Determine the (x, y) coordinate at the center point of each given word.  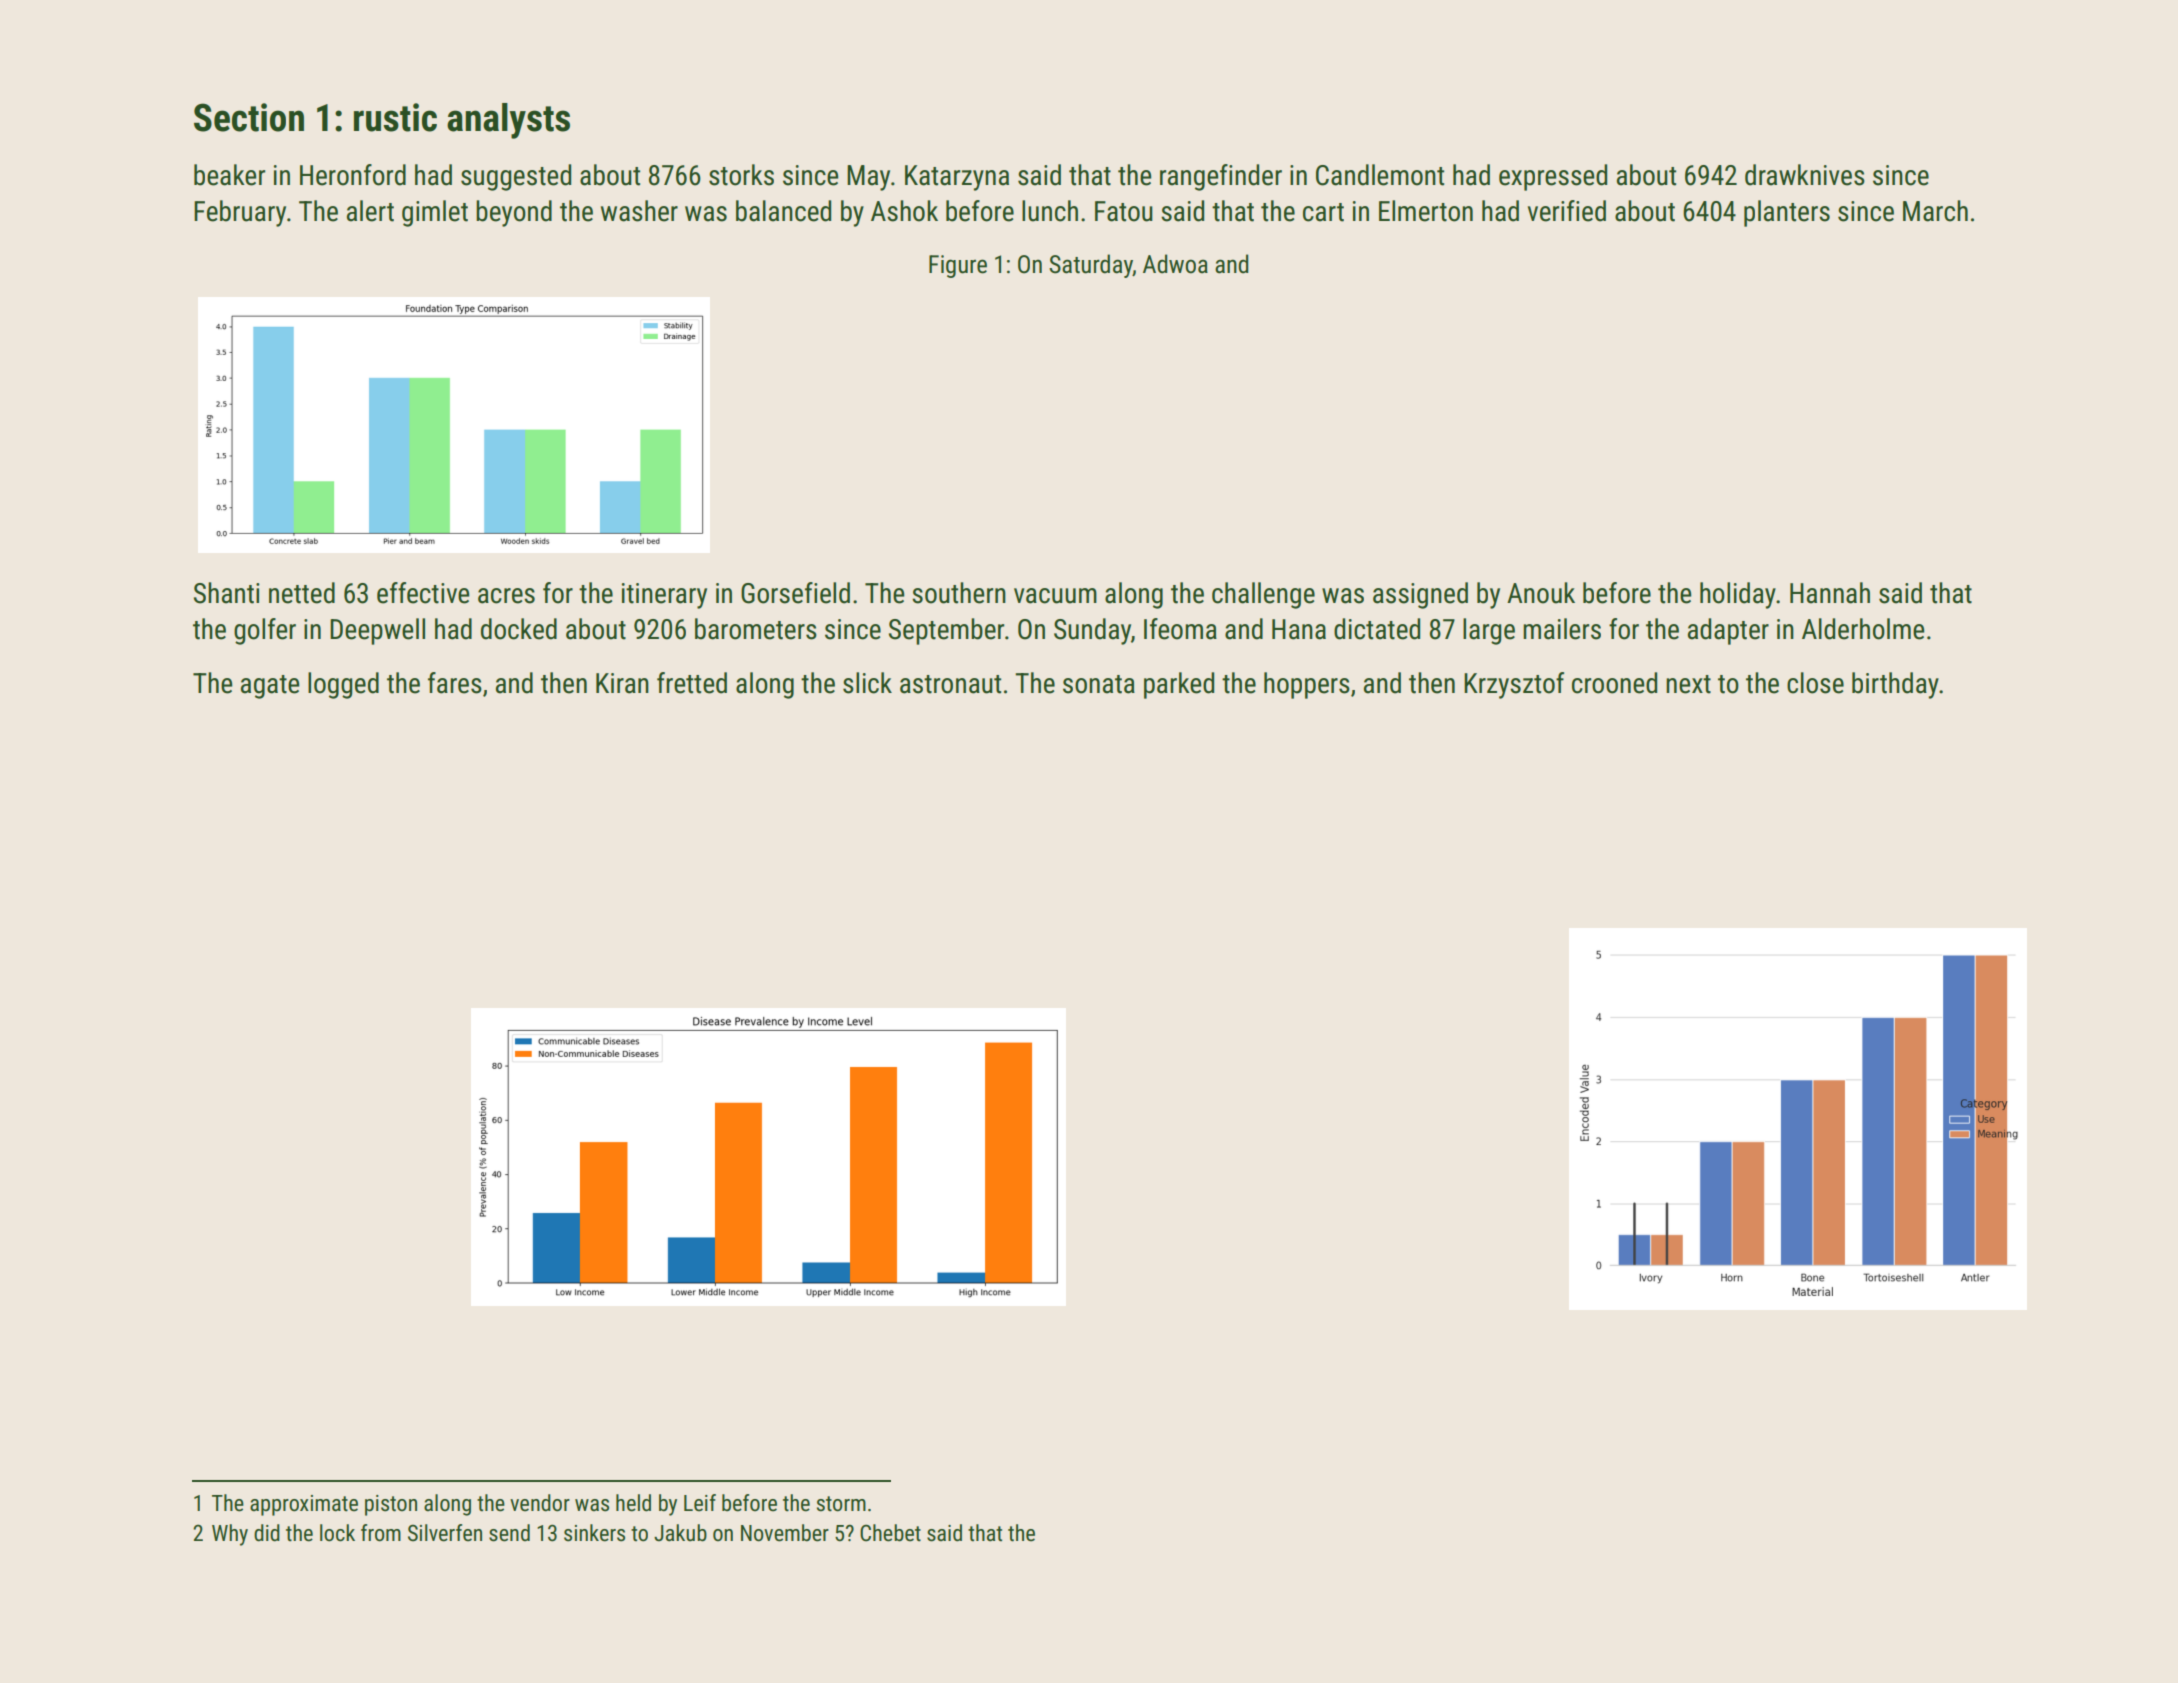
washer (639, 211)
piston (391, 1505)
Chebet (890, 1533)
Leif (700, 1503)
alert (370, 211)
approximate (304, 1505)
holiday (1738, 595)
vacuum (1055, 596)
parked (1179, 685)
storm (841, 1504)
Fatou (1124, 211)
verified (1567, 211)
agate (270, 687)
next (1688, 684)
